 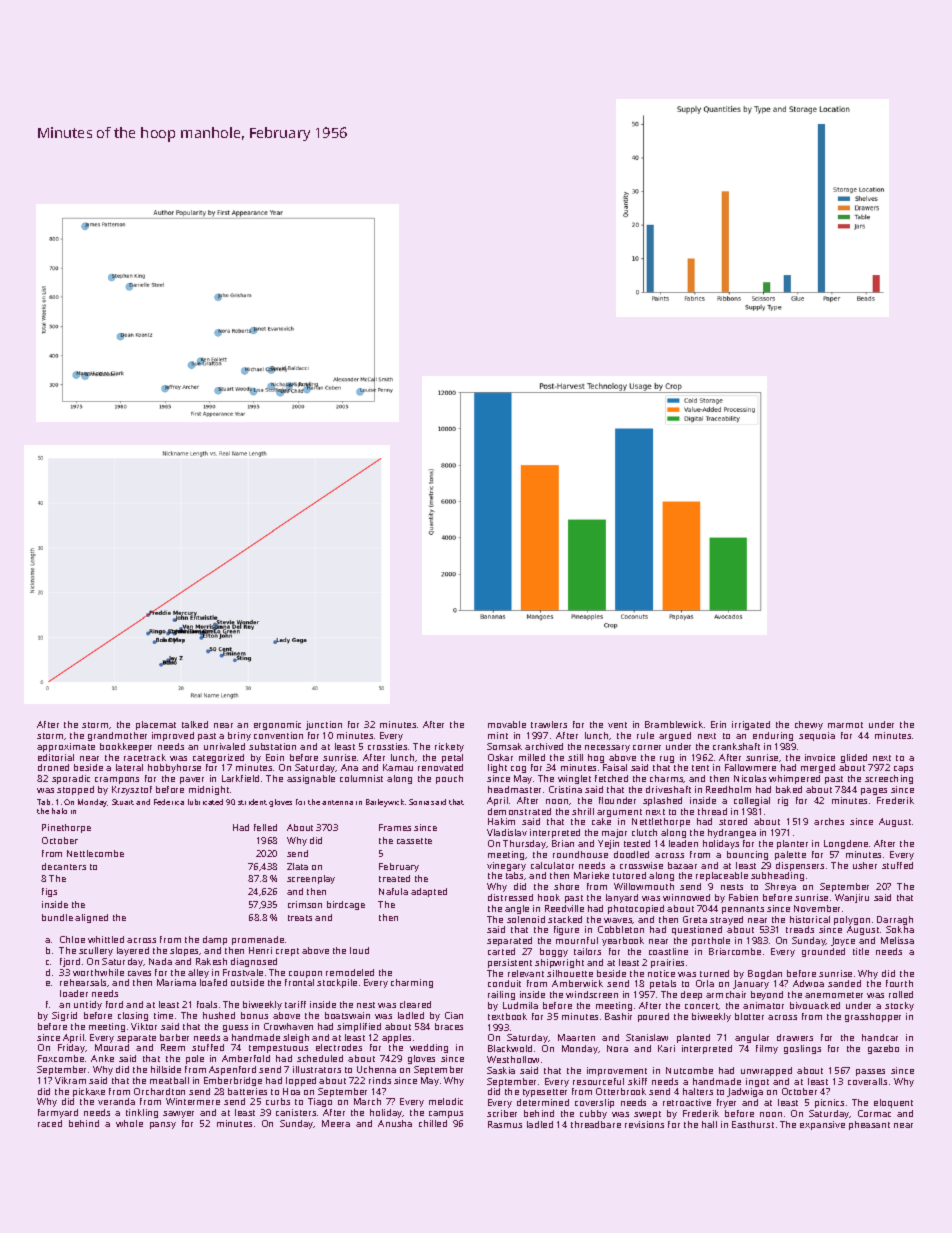 I want to click on conduit, so click(x=504, y=983).
